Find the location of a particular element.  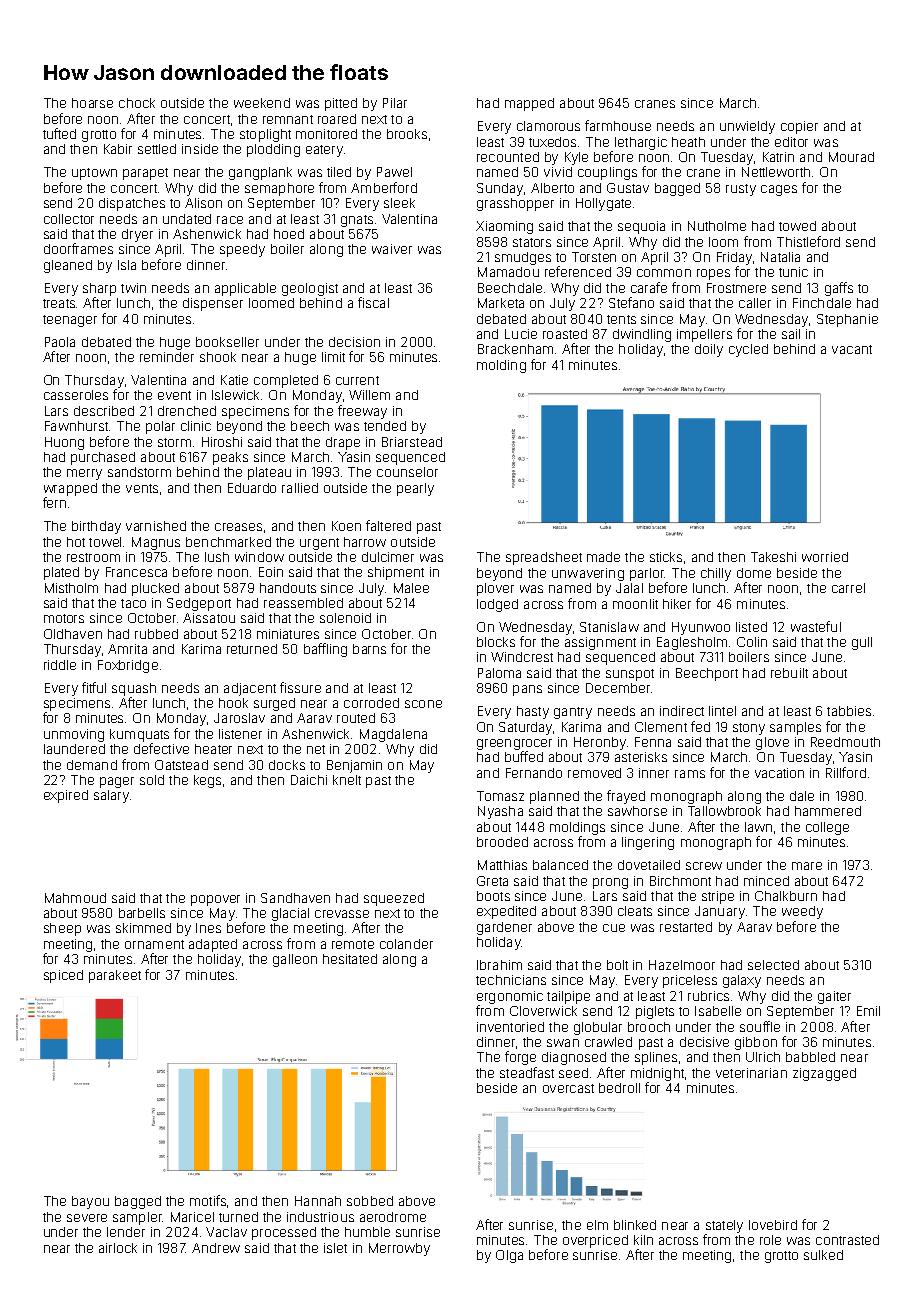

Tallowbrook is located at coordinates (724, 811).
